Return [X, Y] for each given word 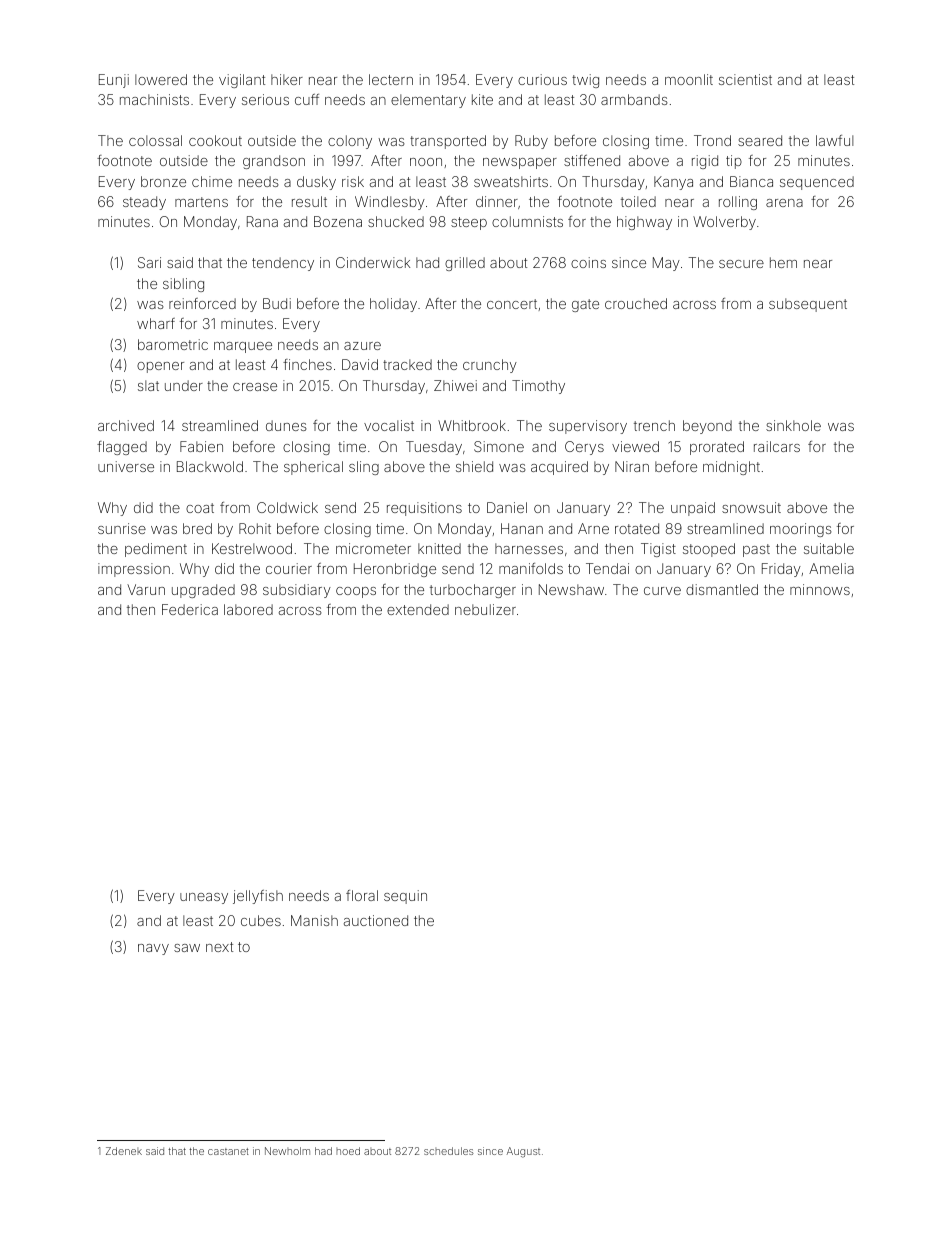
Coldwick [287, 507]
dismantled [722, 589]
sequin [405, 897]
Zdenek [124, 1151]
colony [350, 142]
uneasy [204, 898]
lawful [834, 140]
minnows [820, 589]
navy [153, 949]
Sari [149, 262]
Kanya [673, 183]
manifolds [531, 568]
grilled [465, 264]
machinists [154, 99]
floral [362, 895]
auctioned [376, 920]
